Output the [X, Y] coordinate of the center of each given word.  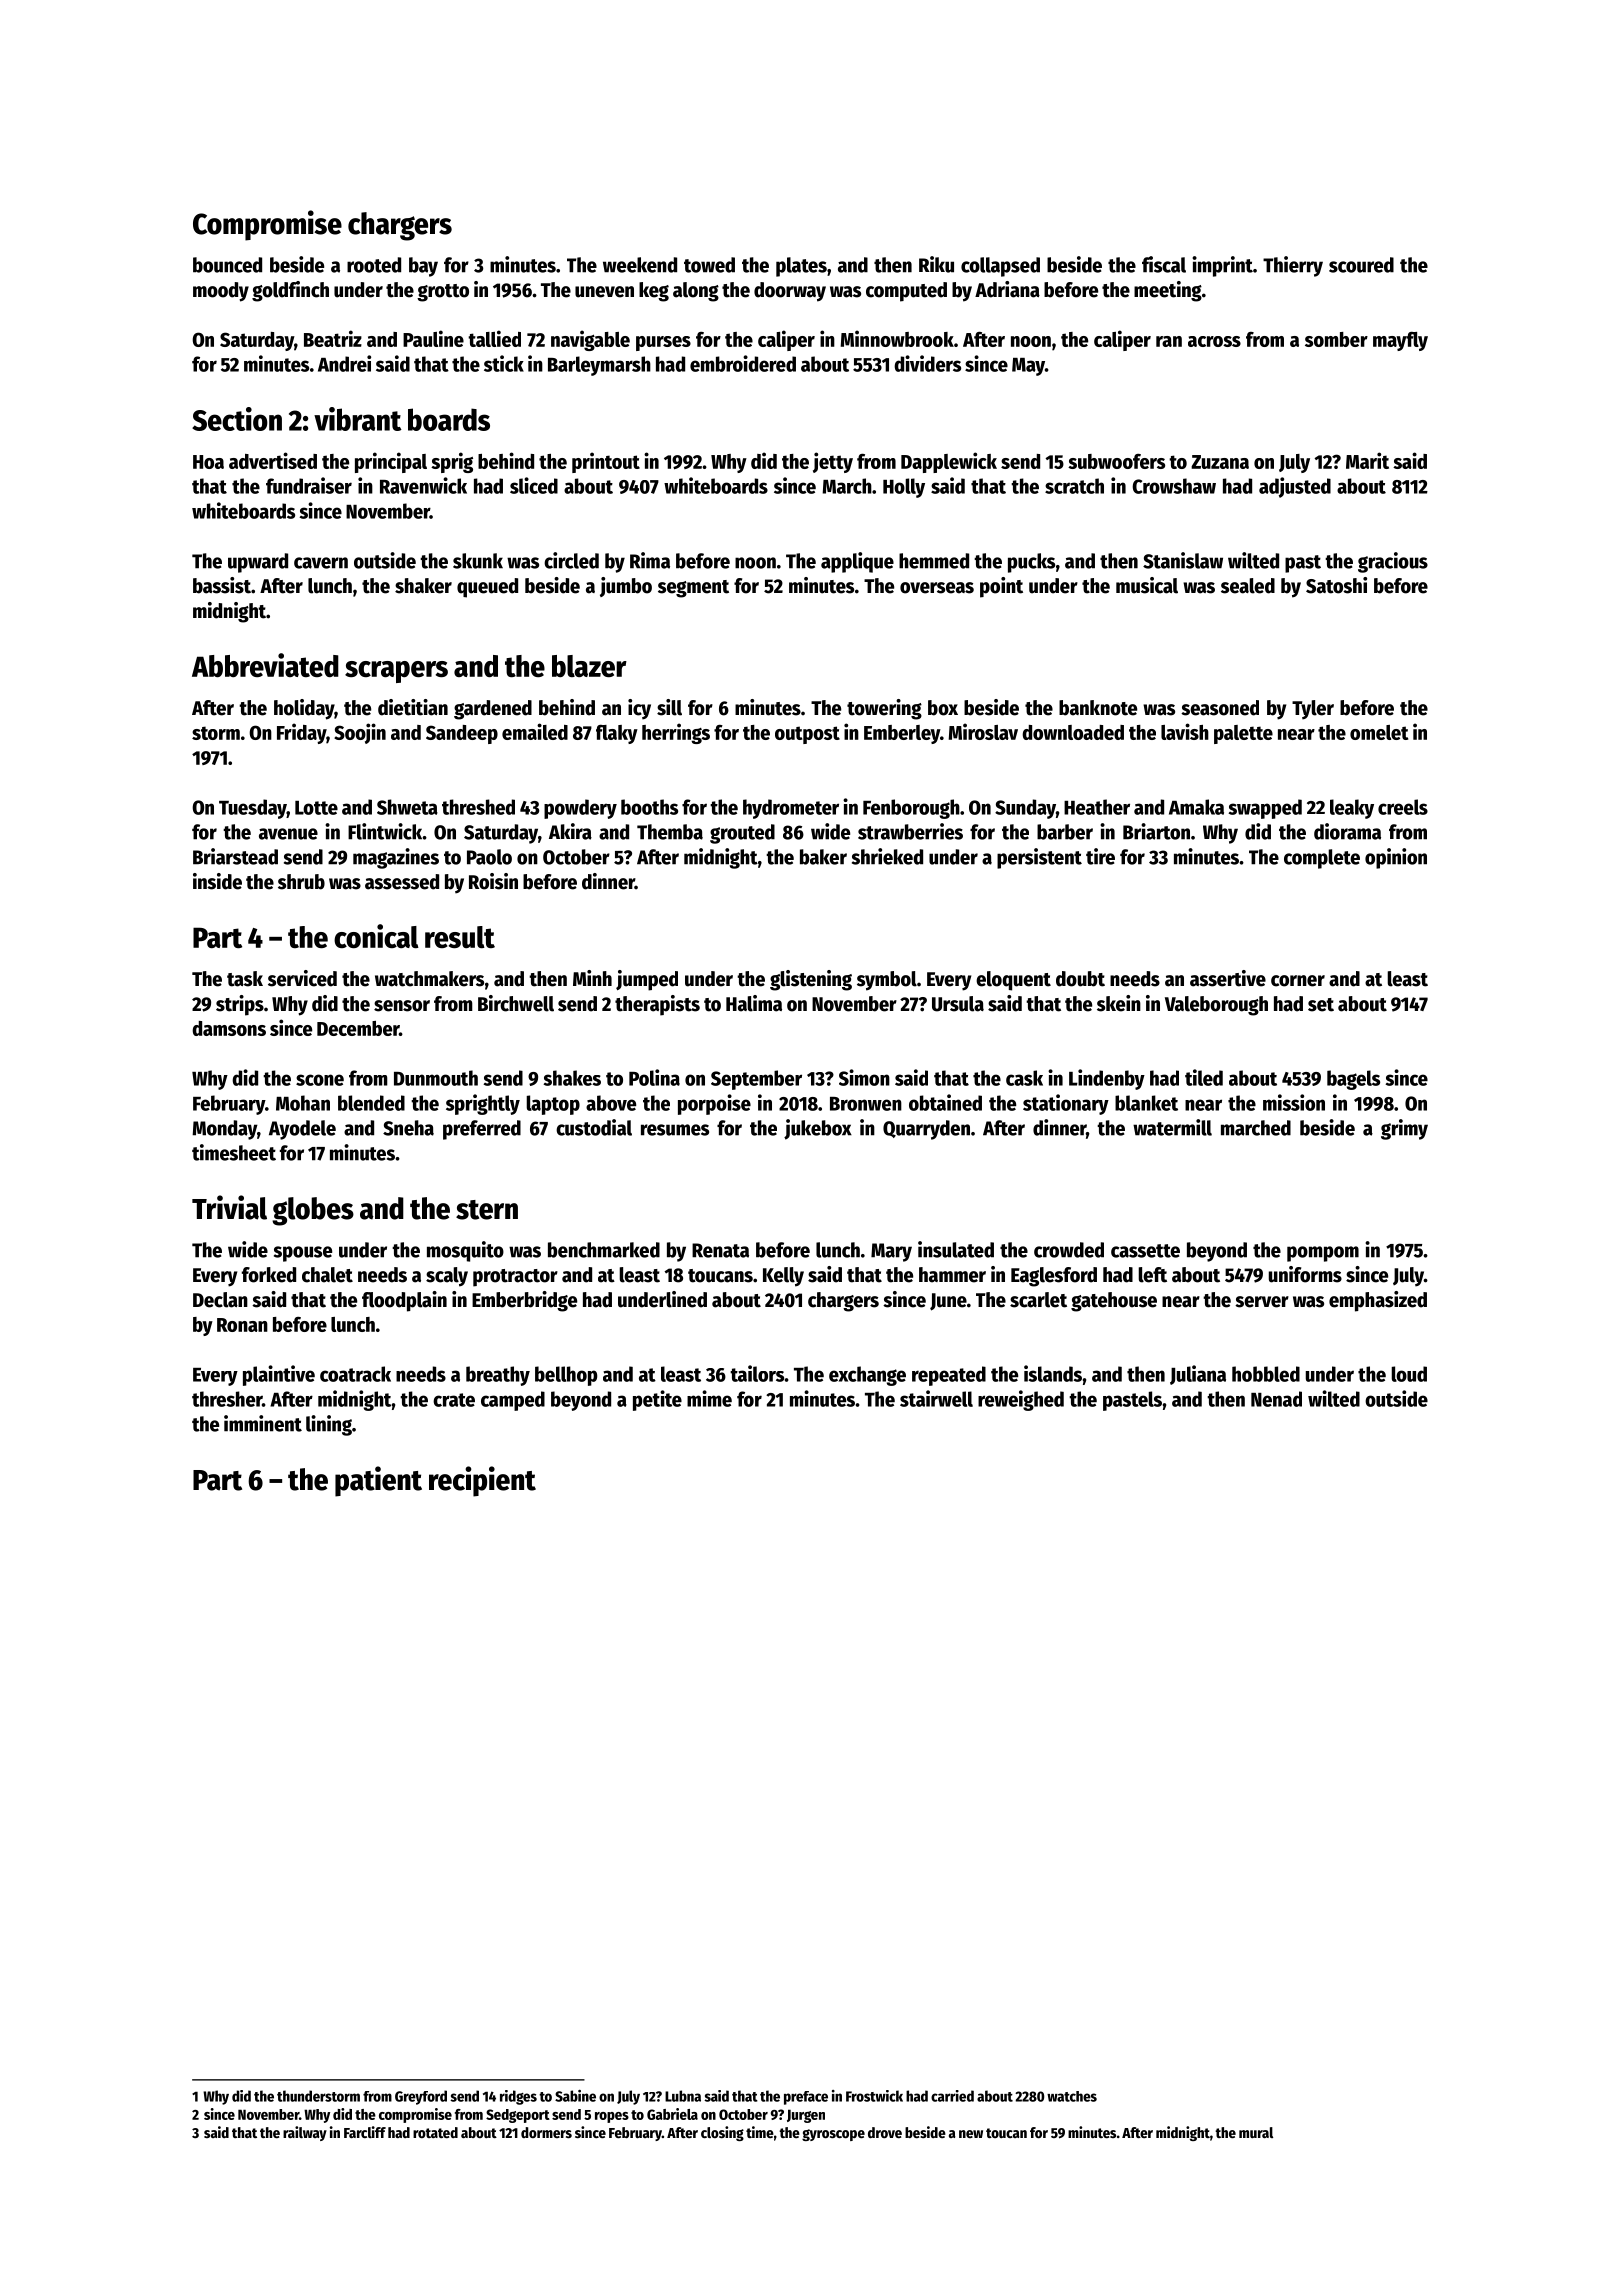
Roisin [493, 881]
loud [1409, 1374]
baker [823, 857]
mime [709, 1398]
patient [378, 1481]
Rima [650, 560]
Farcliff [365, 2132]
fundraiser [309, 485]
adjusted [1295, 487]
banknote [1098, 708]
